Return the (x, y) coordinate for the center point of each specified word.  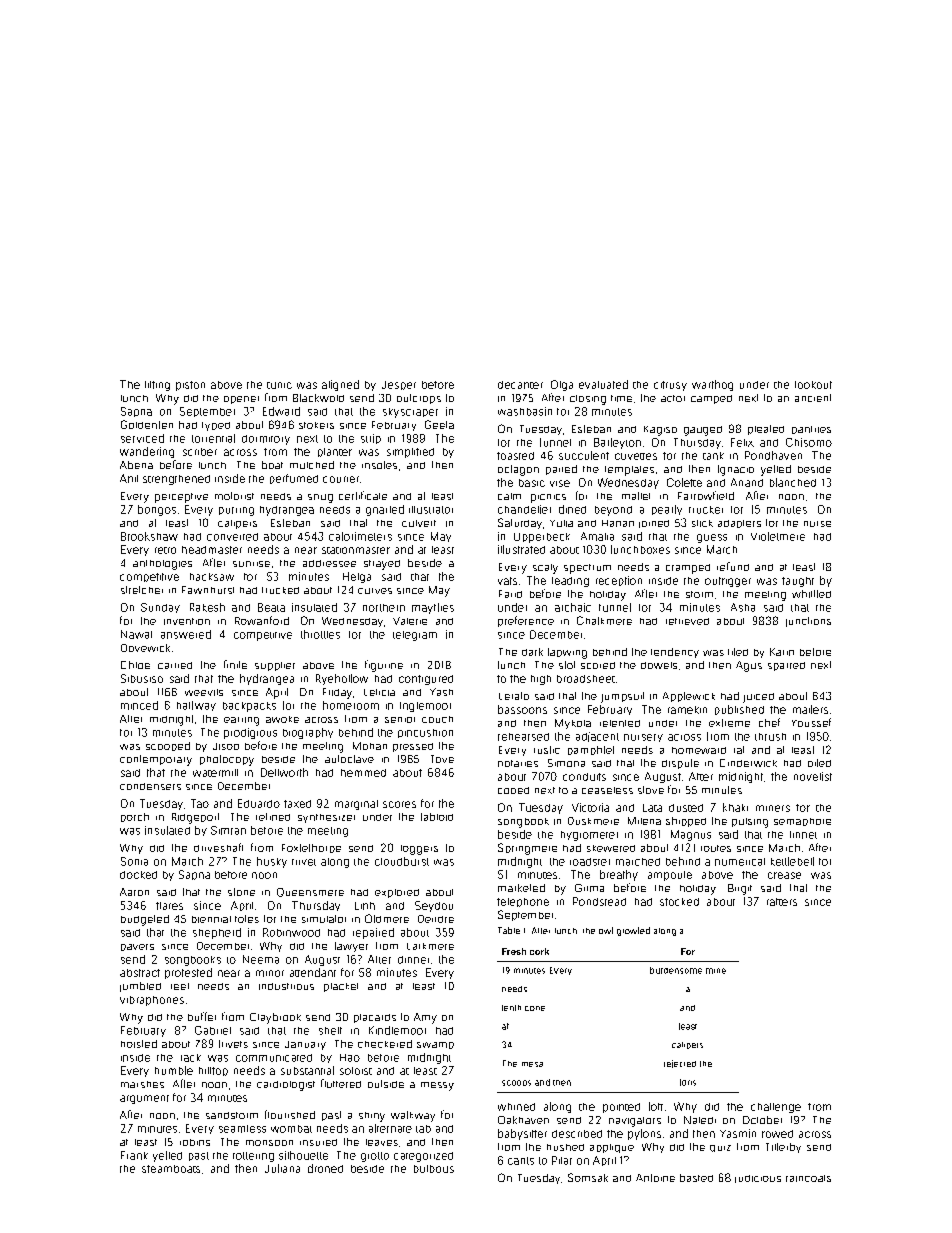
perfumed (294, 479)
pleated (766, 430)
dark (532, 652)
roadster (590, 862)
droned (325, 1168)
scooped (168, 746)
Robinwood (291, 932)
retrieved (687, 621)
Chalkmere (604, 620)
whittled (811, 594)
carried (175, 665)
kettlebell (792, 861)
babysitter (522, 1134)
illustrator (431, 510)
